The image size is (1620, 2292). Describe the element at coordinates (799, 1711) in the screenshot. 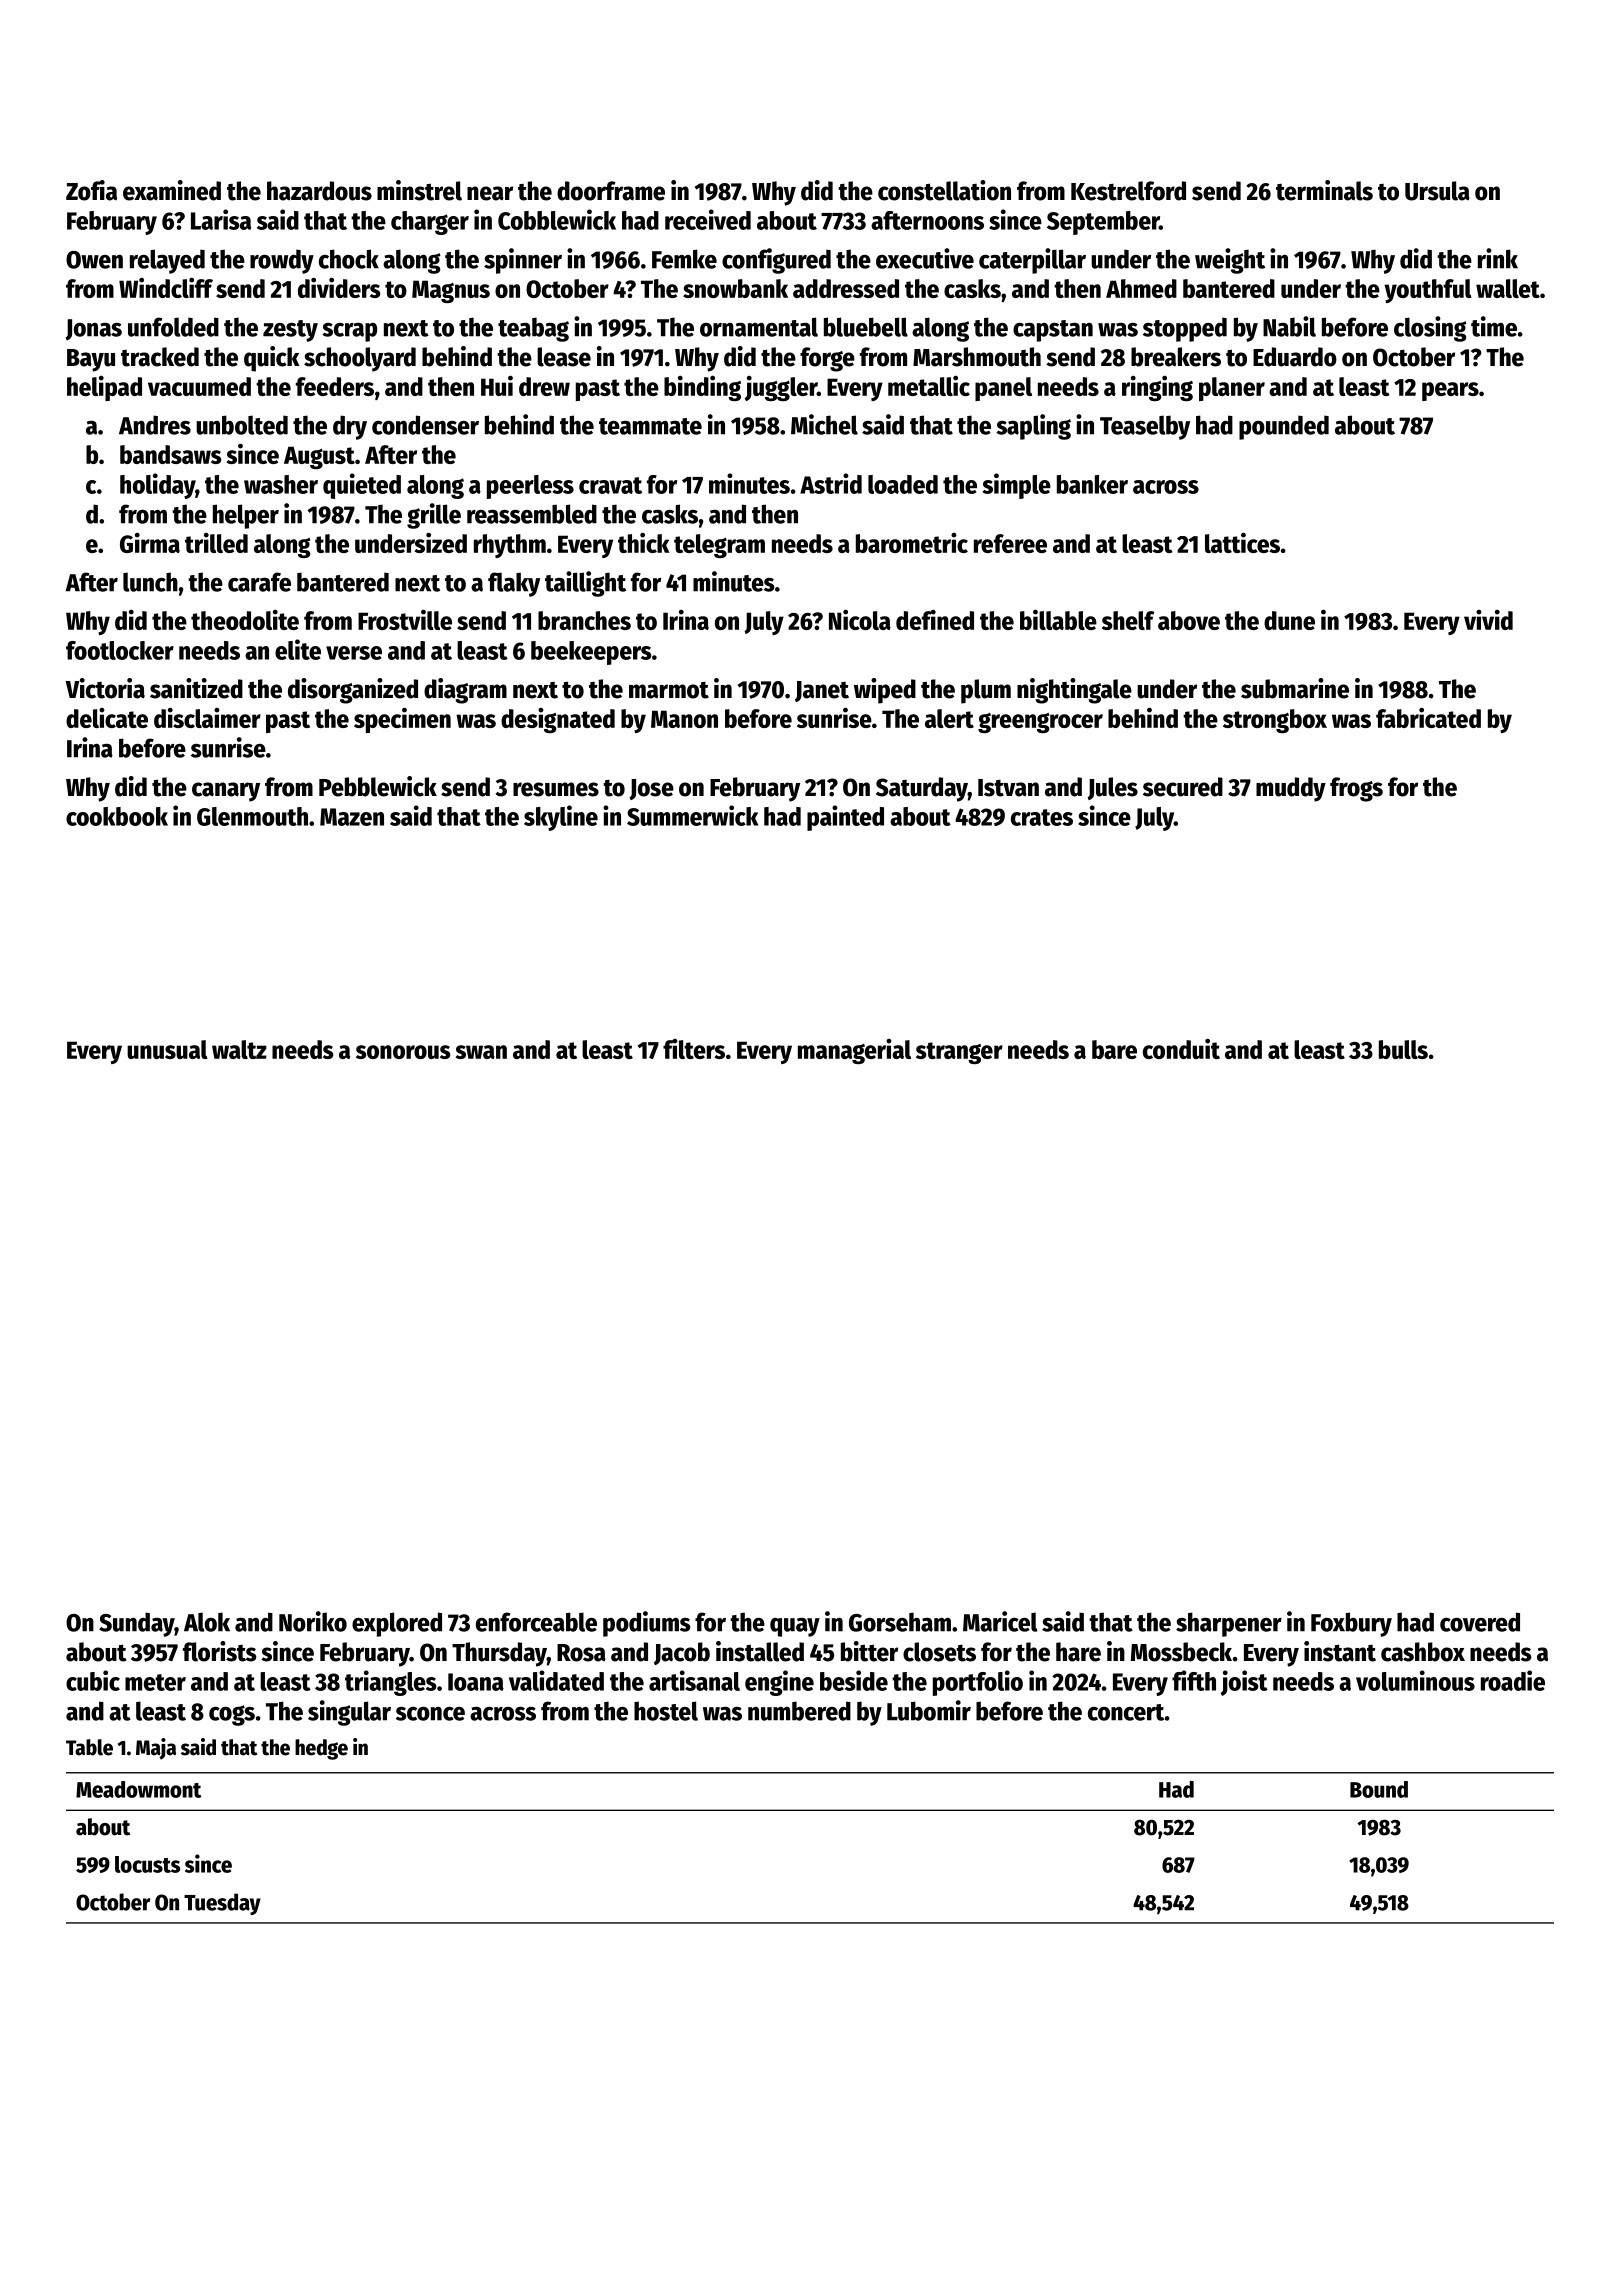

I see `numbered` at that location.
